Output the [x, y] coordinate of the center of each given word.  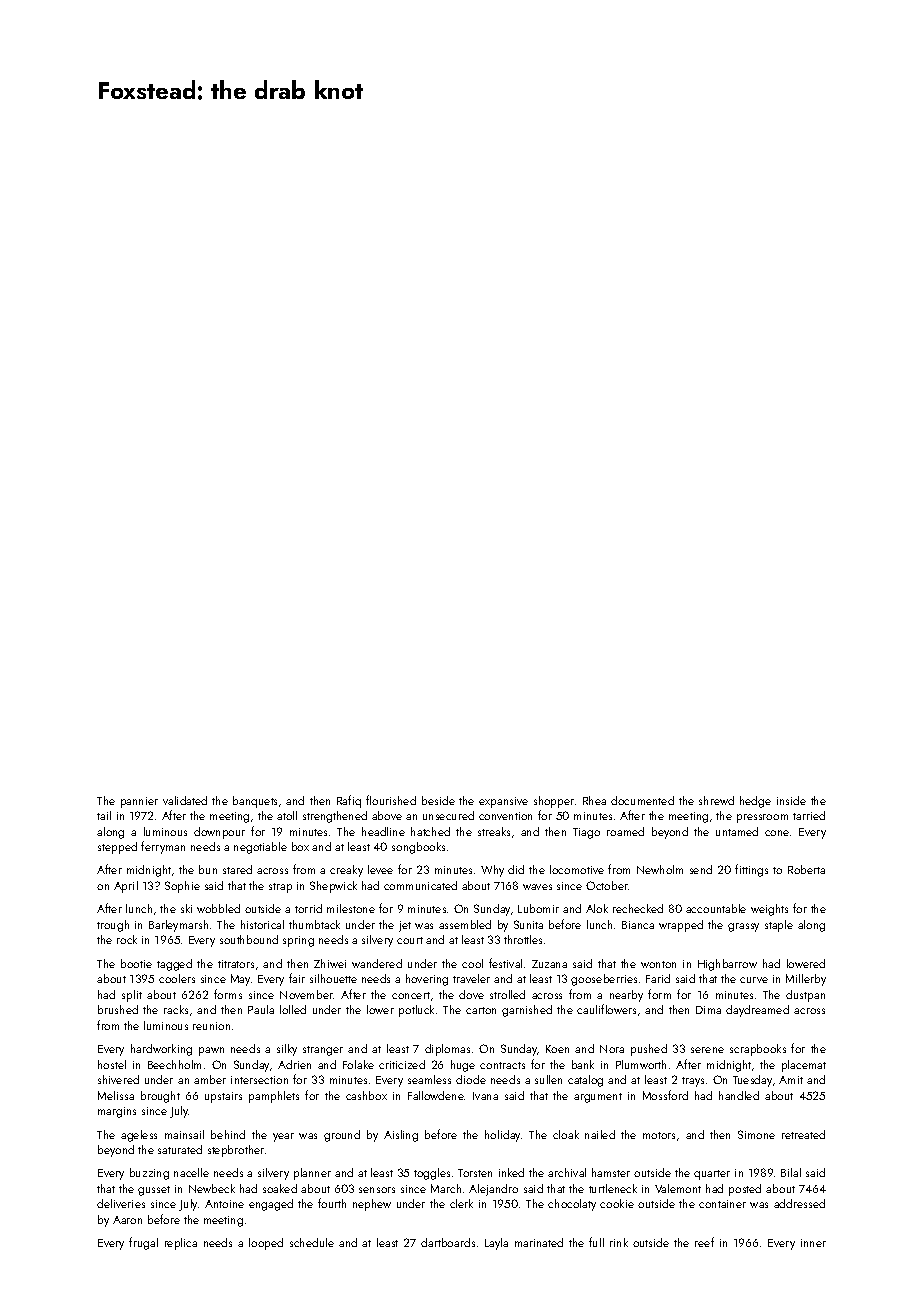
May [240, 980]
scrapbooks [758, 1050]
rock [127, 939]
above [387, 815]
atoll [287, 815]
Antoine [224, 1204]
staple [779, 926]
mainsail [184, 1134]
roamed [625, 831]
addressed [799, 1203]
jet [405, 926]
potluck [416, 1011]
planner [312, 1174]
